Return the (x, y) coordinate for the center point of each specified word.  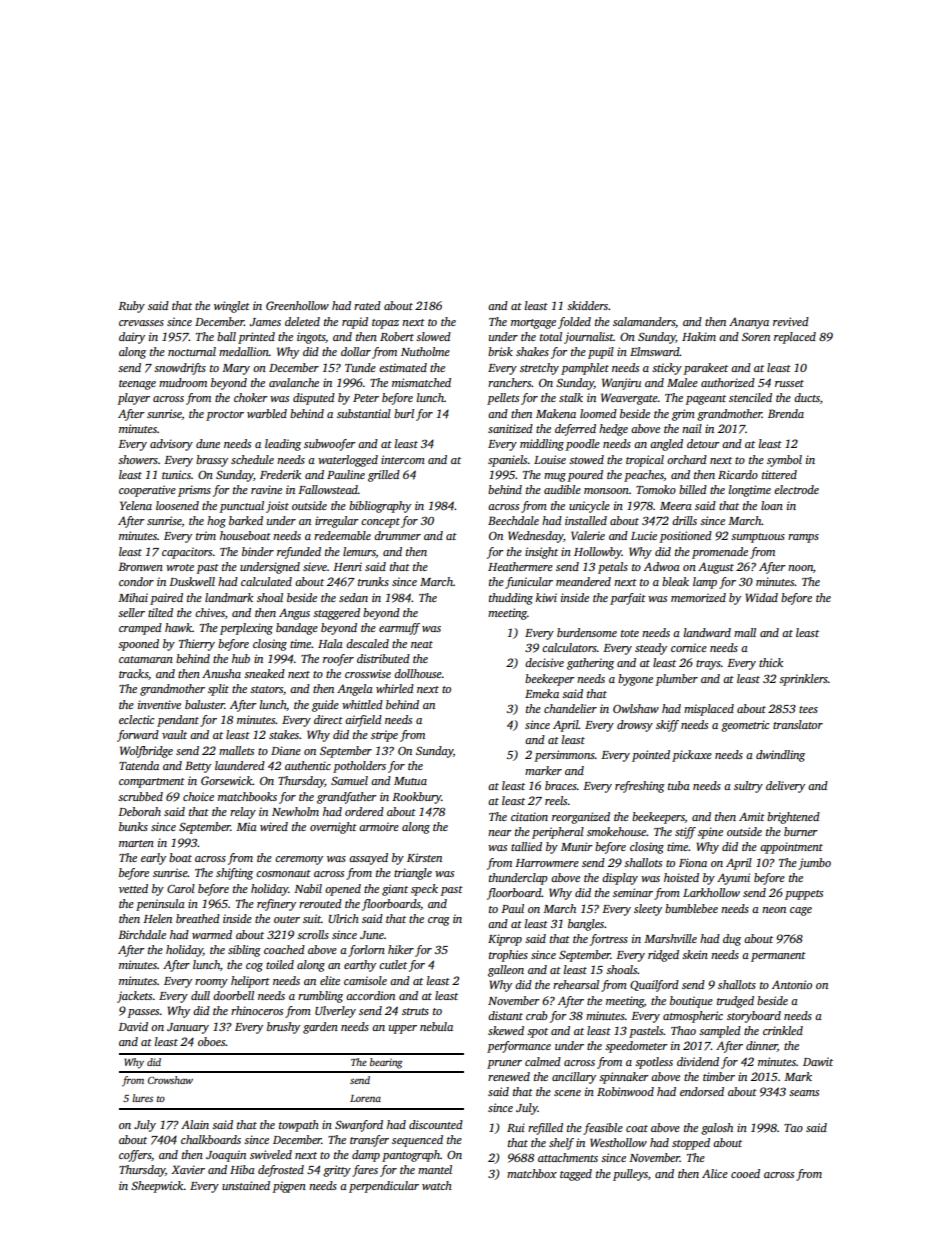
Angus (294, 614)
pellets (503, 399)
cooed (745, 1173)
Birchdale (142, 934)
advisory (171, 445)
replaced (795, 338)
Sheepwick (157, 1187)
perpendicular (384, 1187)
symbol (784, 461)
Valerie (588, 535)
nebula (436, 1026)
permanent (778, 957)
